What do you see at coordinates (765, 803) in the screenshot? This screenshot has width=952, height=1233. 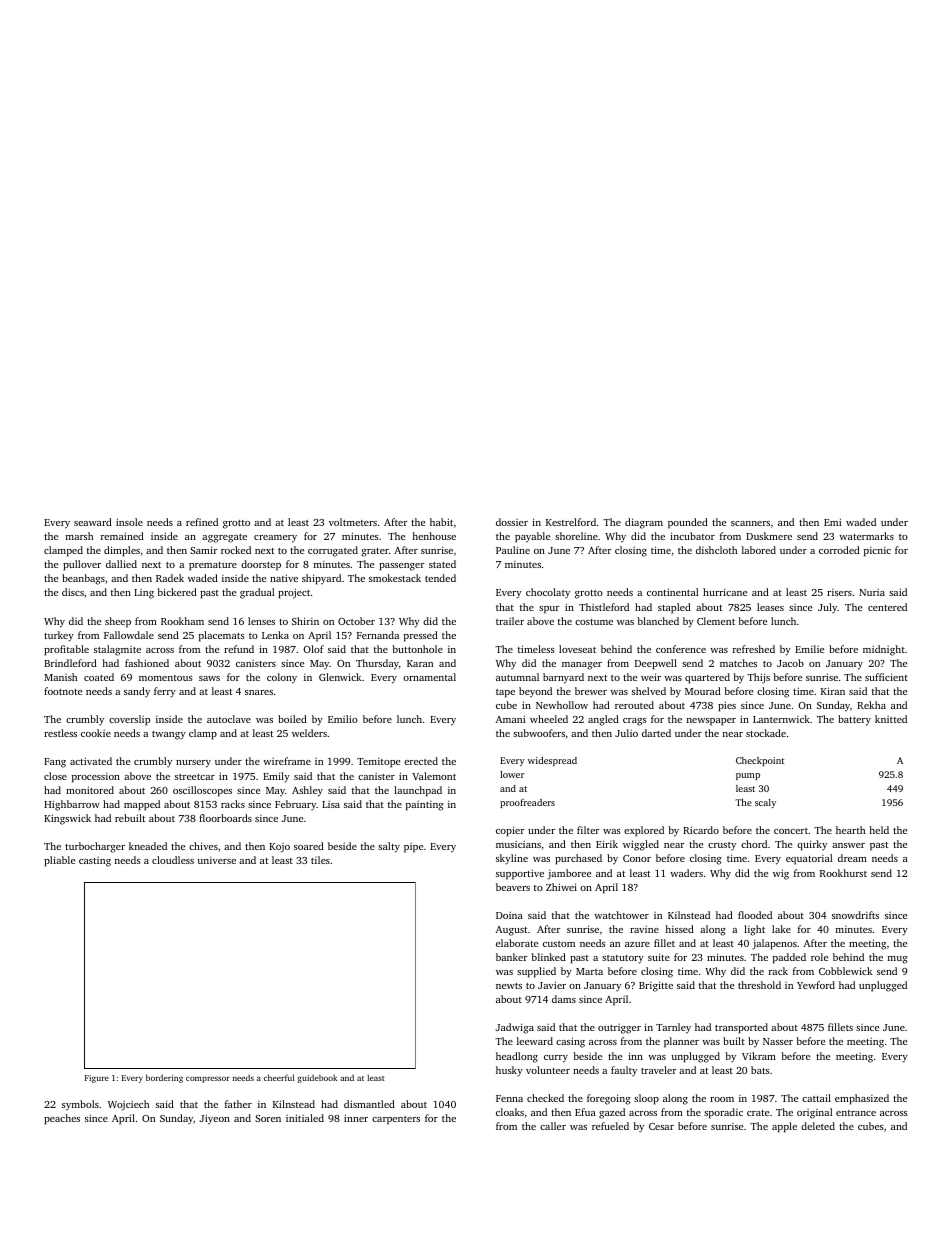 I see `scaly` at bounding box center [765, 803].
